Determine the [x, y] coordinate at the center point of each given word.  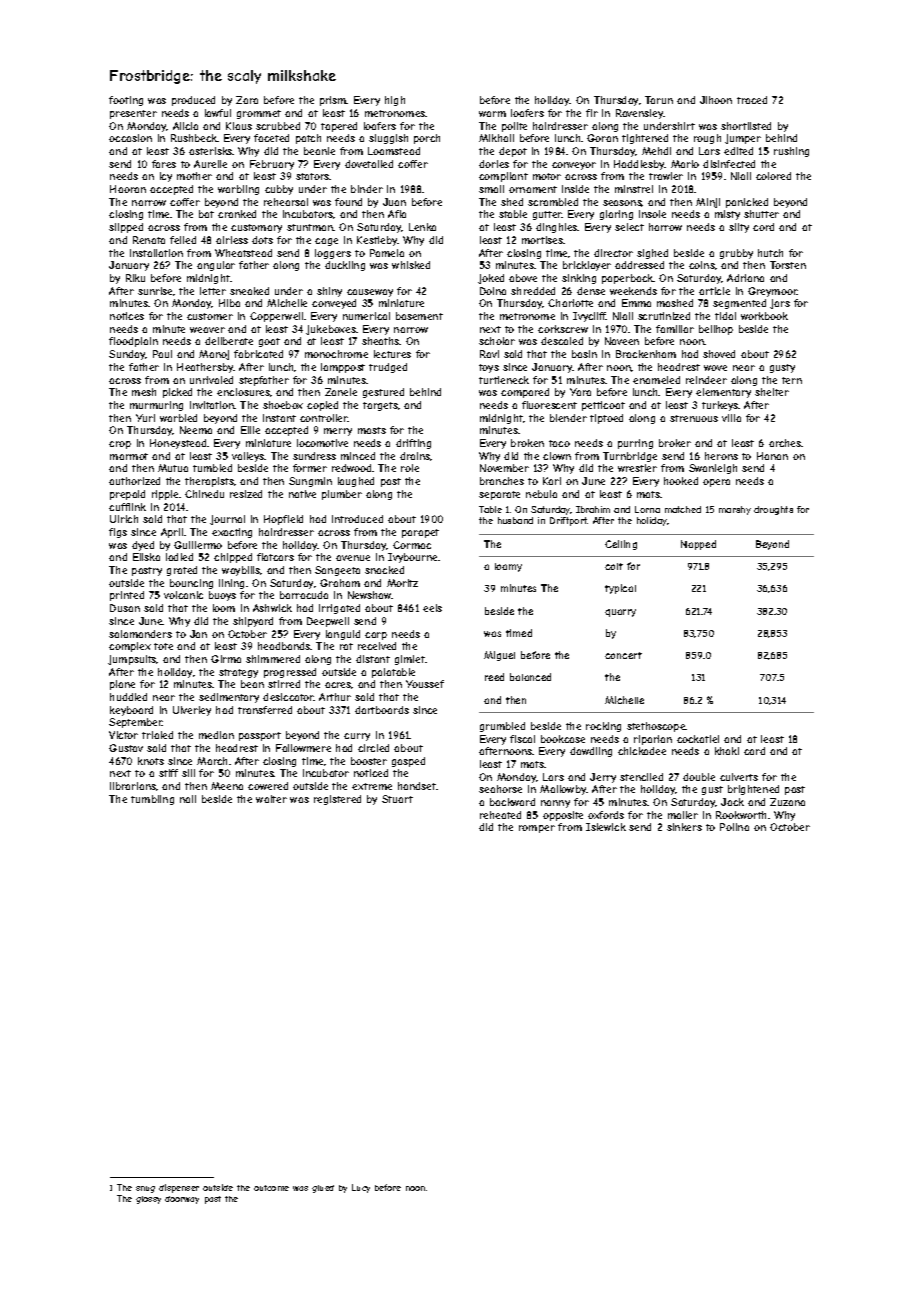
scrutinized [664, 316]
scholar [497, 341]
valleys [248, 457]
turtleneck [504, 380]
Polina [734, 827]
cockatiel [698, 739]
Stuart [397, 799]
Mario [685, 164]
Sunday [127, 355]
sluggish [388, 139]
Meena [227, 786]
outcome [271, 1188]
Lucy [361, 1188]
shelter [772, 392]
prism [333, 101]
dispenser [179, 1188]
